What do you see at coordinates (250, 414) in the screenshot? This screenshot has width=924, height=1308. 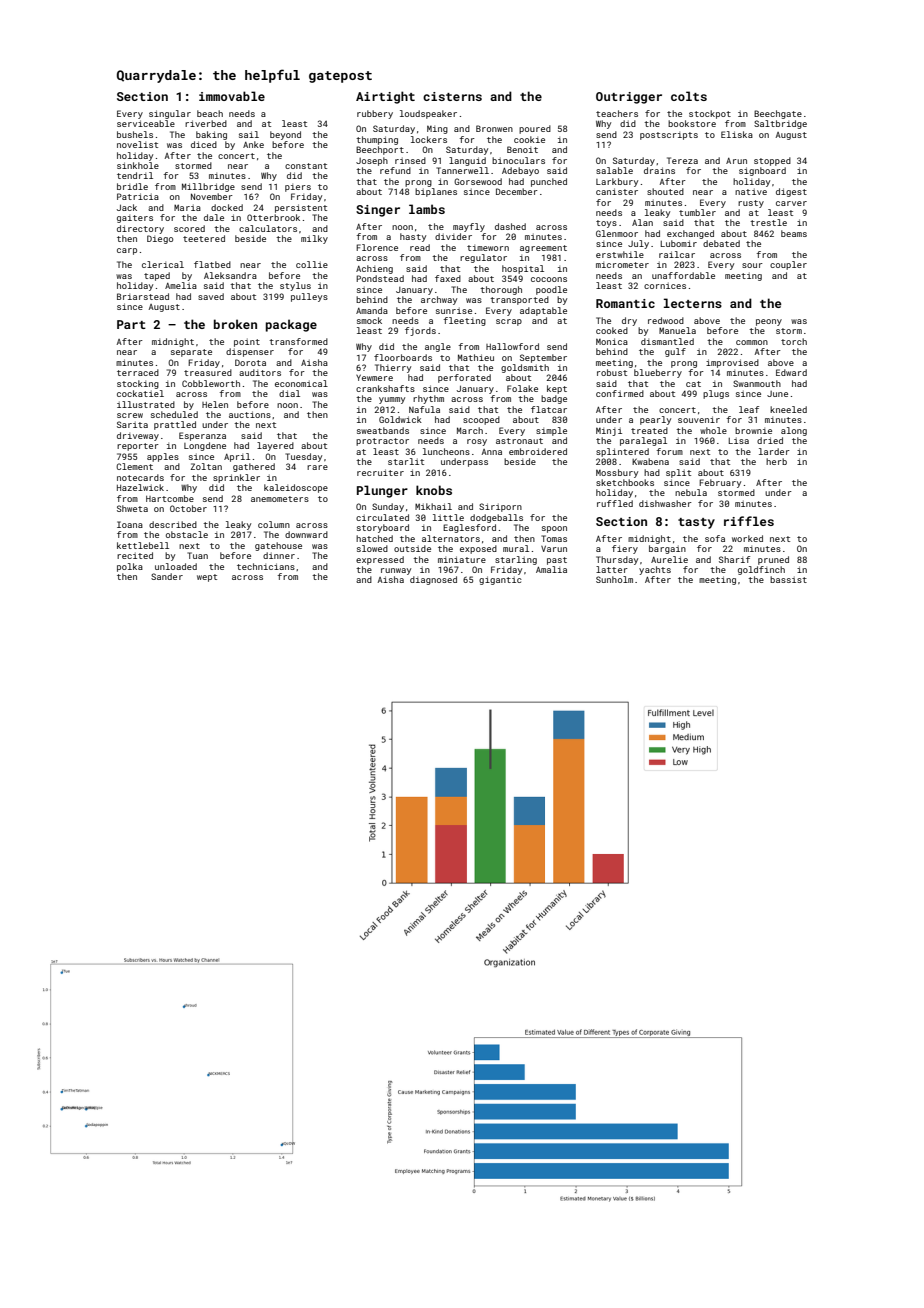 I see `auctions` at bounding box center [250, 414].
